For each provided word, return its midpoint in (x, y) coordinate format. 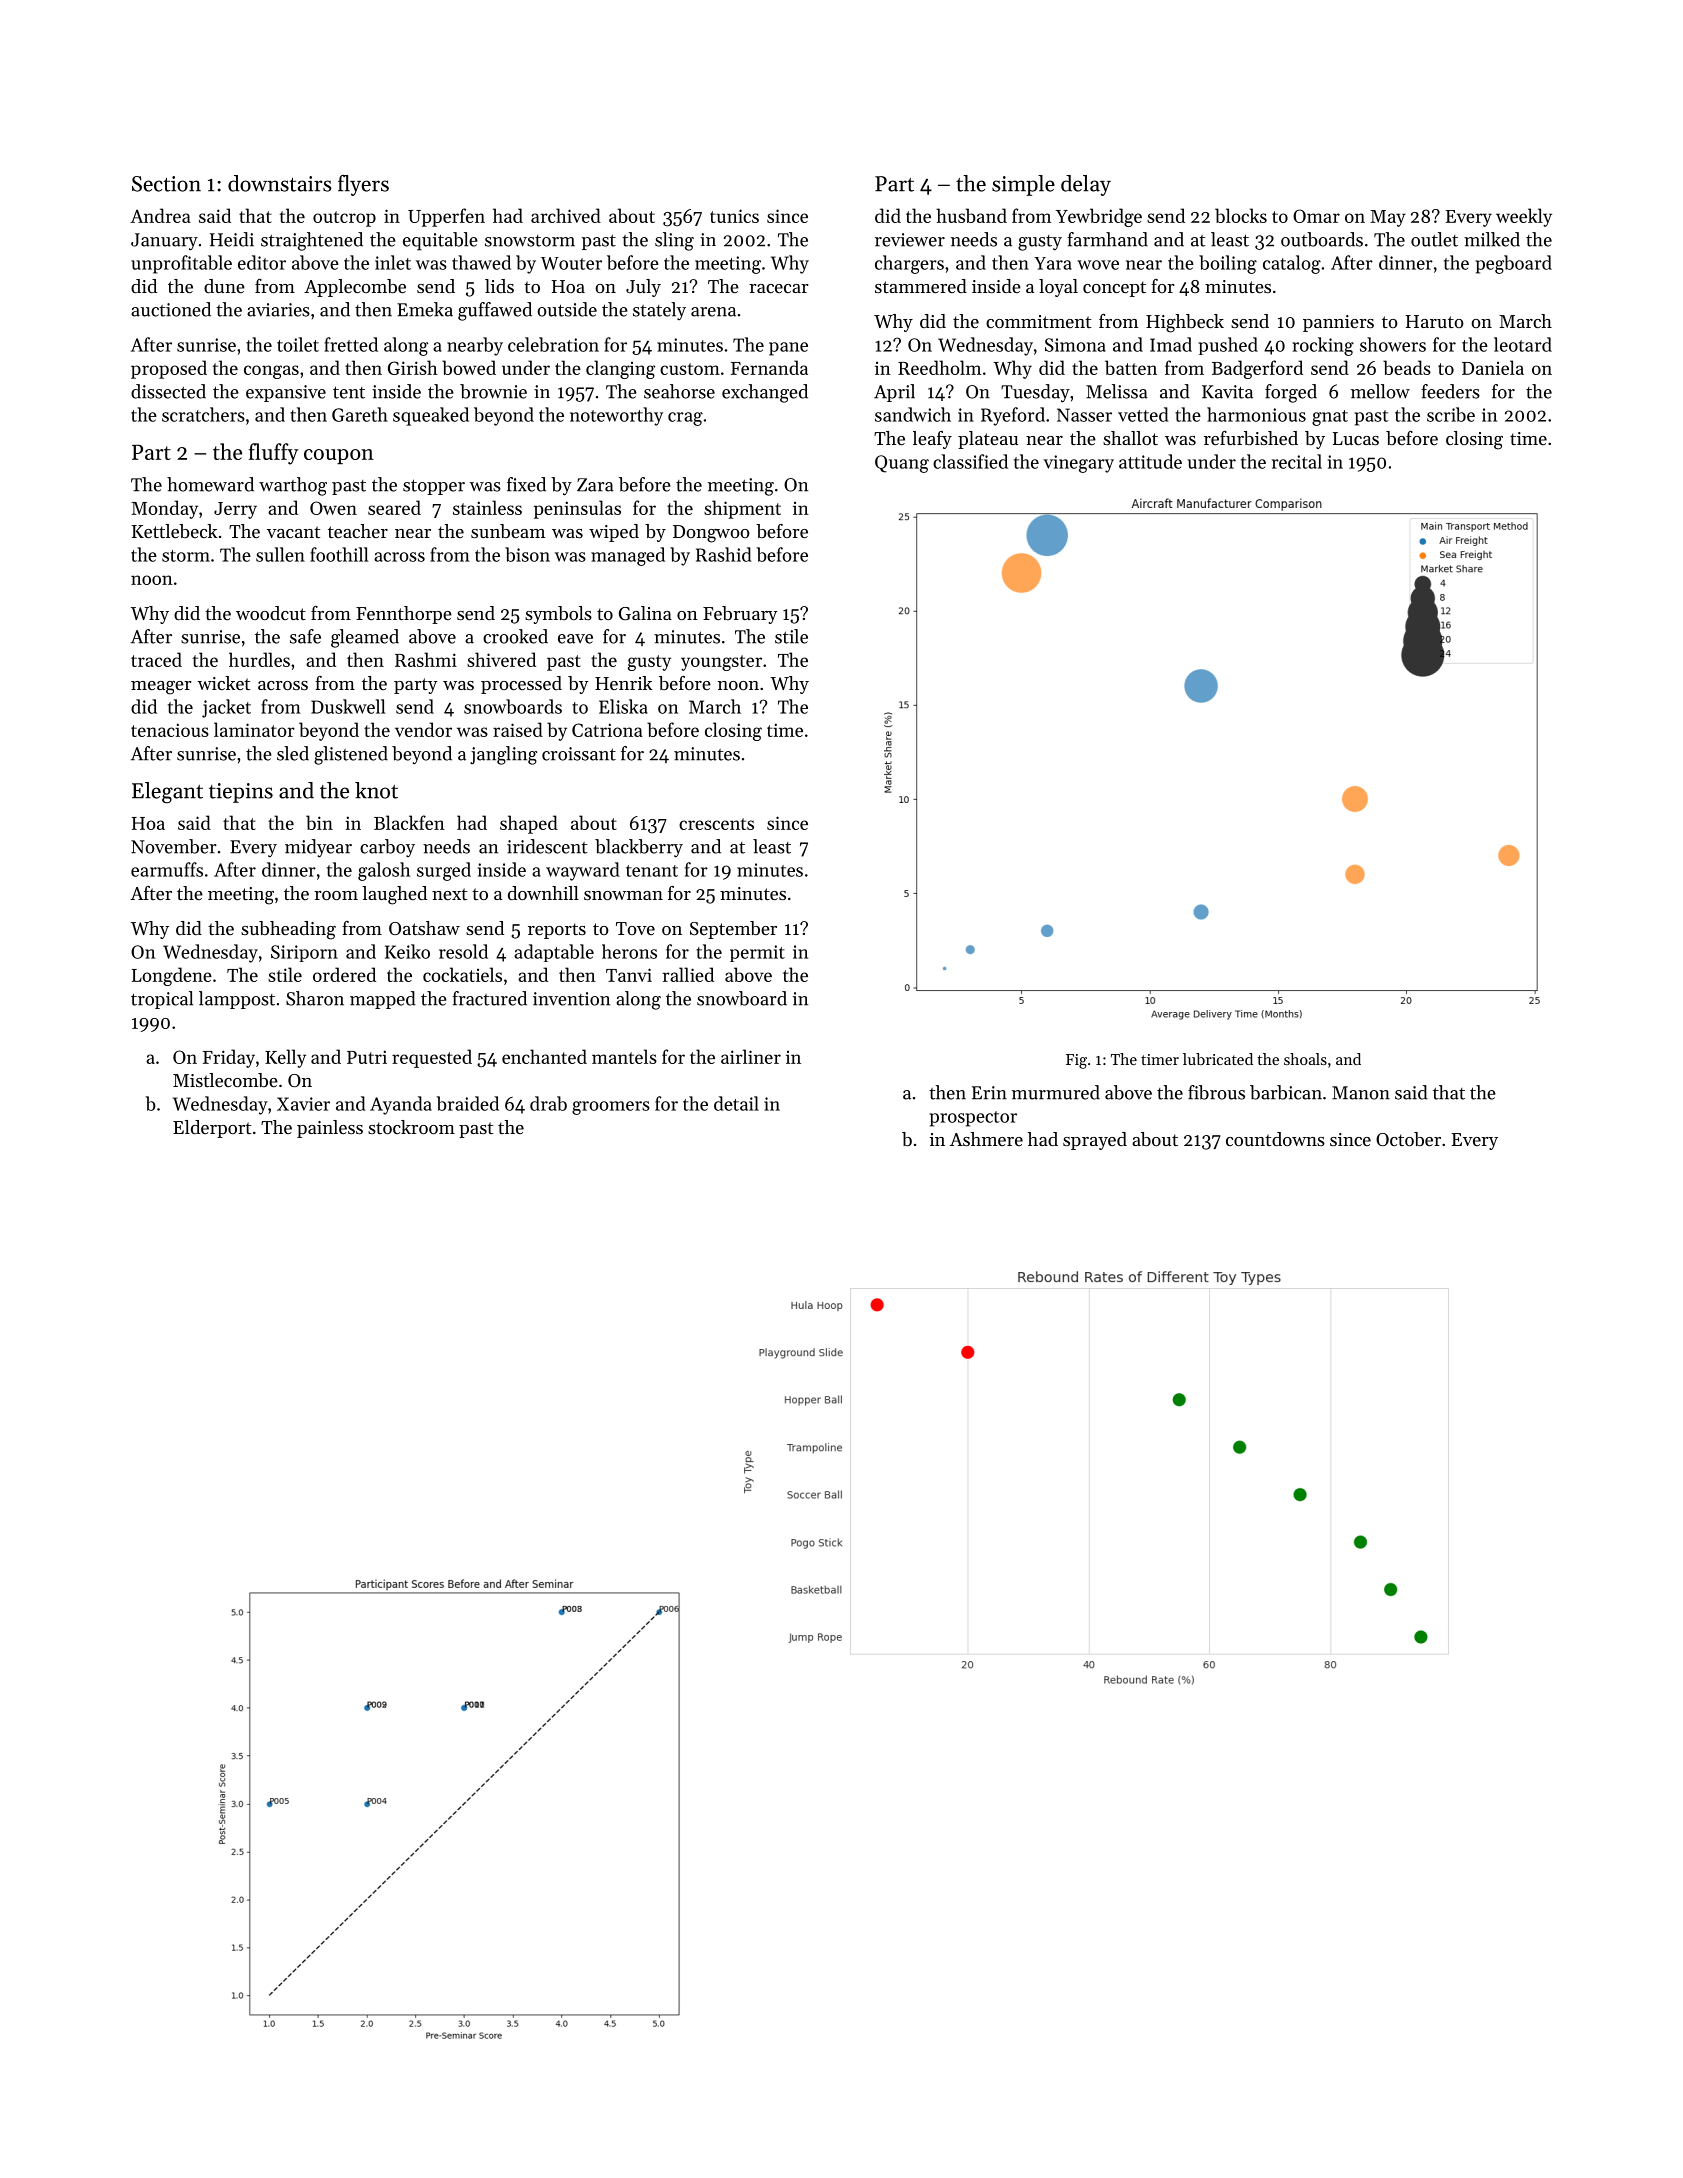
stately (659, 311)
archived (566, 215)
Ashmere (986, 1139)
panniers (1338, 323)
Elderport (212, 1129)
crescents (716, 824)
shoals (1305, 1059)
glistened (351, 755)
